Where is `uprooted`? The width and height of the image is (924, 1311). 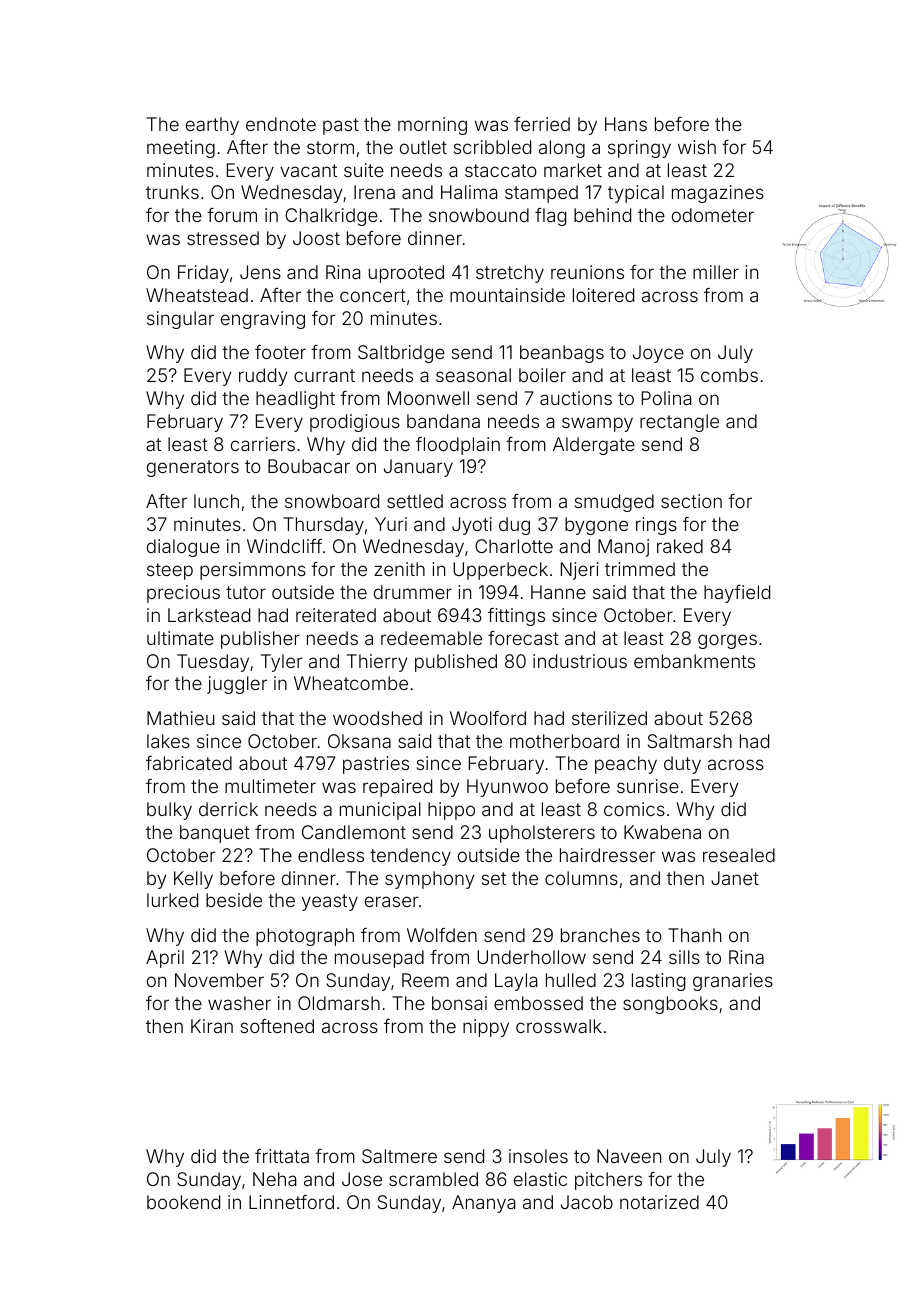
uprooted is located at coordinates (406, 274).
